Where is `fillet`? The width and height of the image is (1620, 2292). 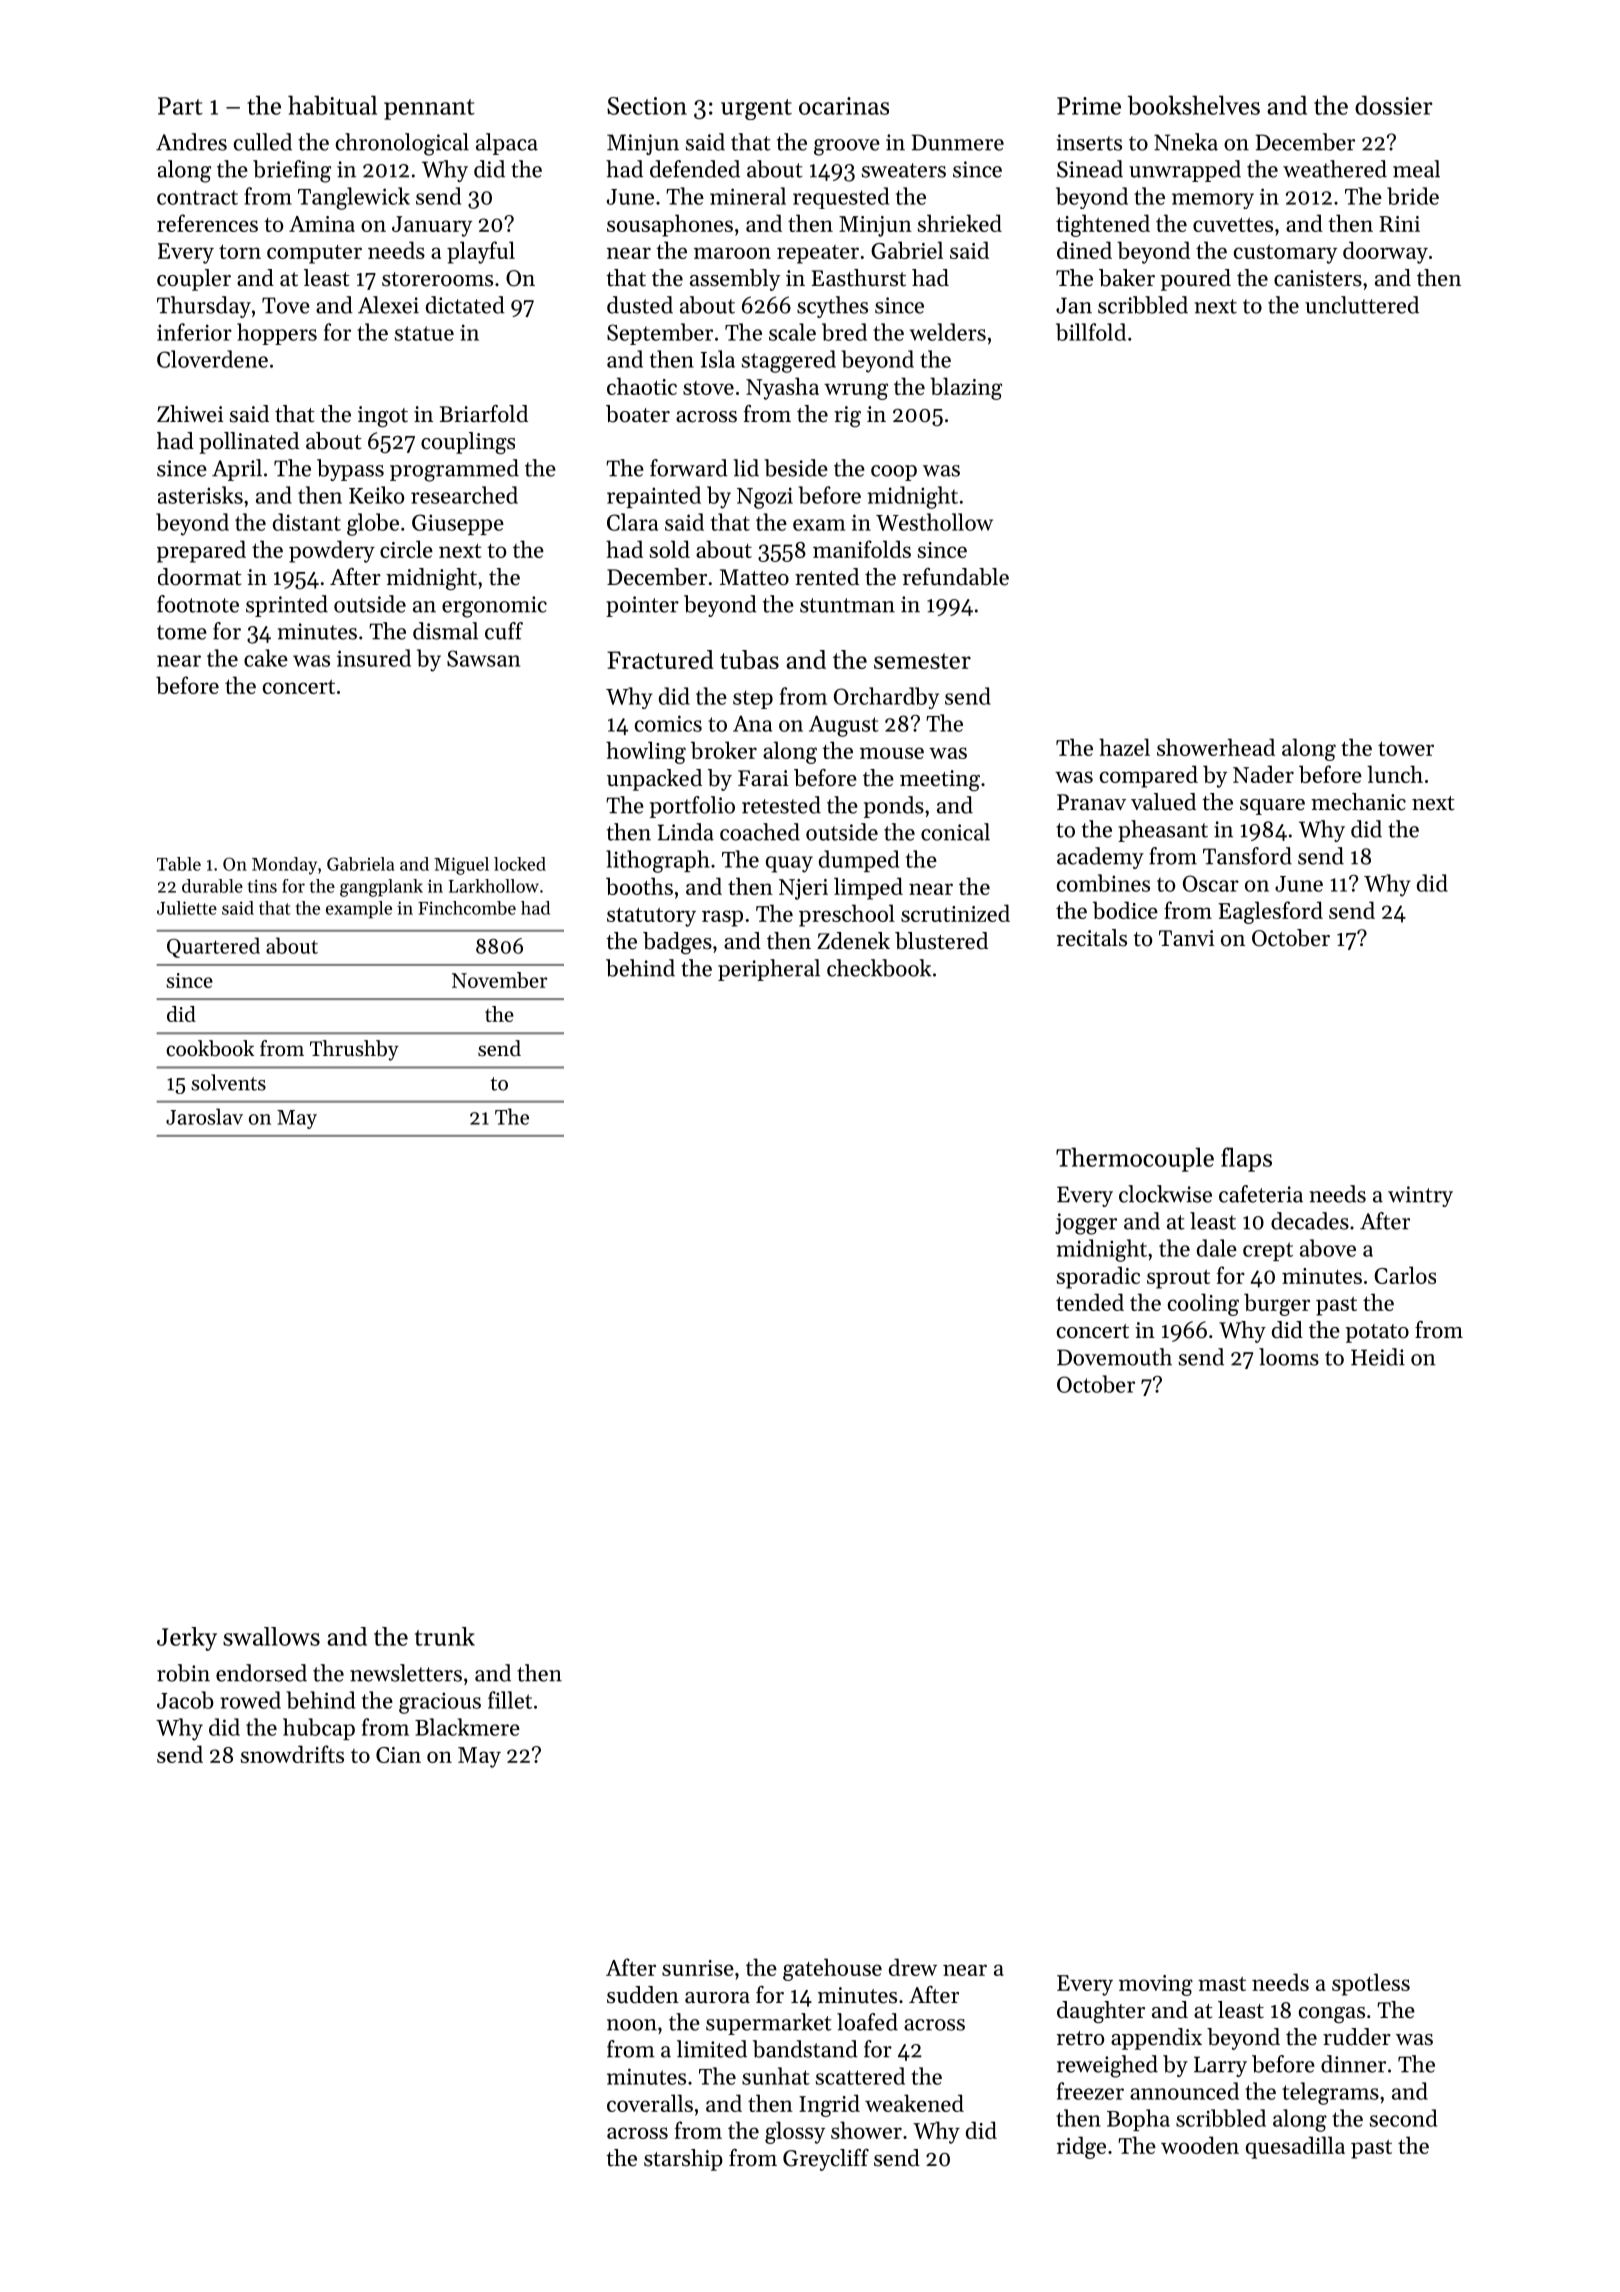 fillet is located at coordinates (510, 1700).
